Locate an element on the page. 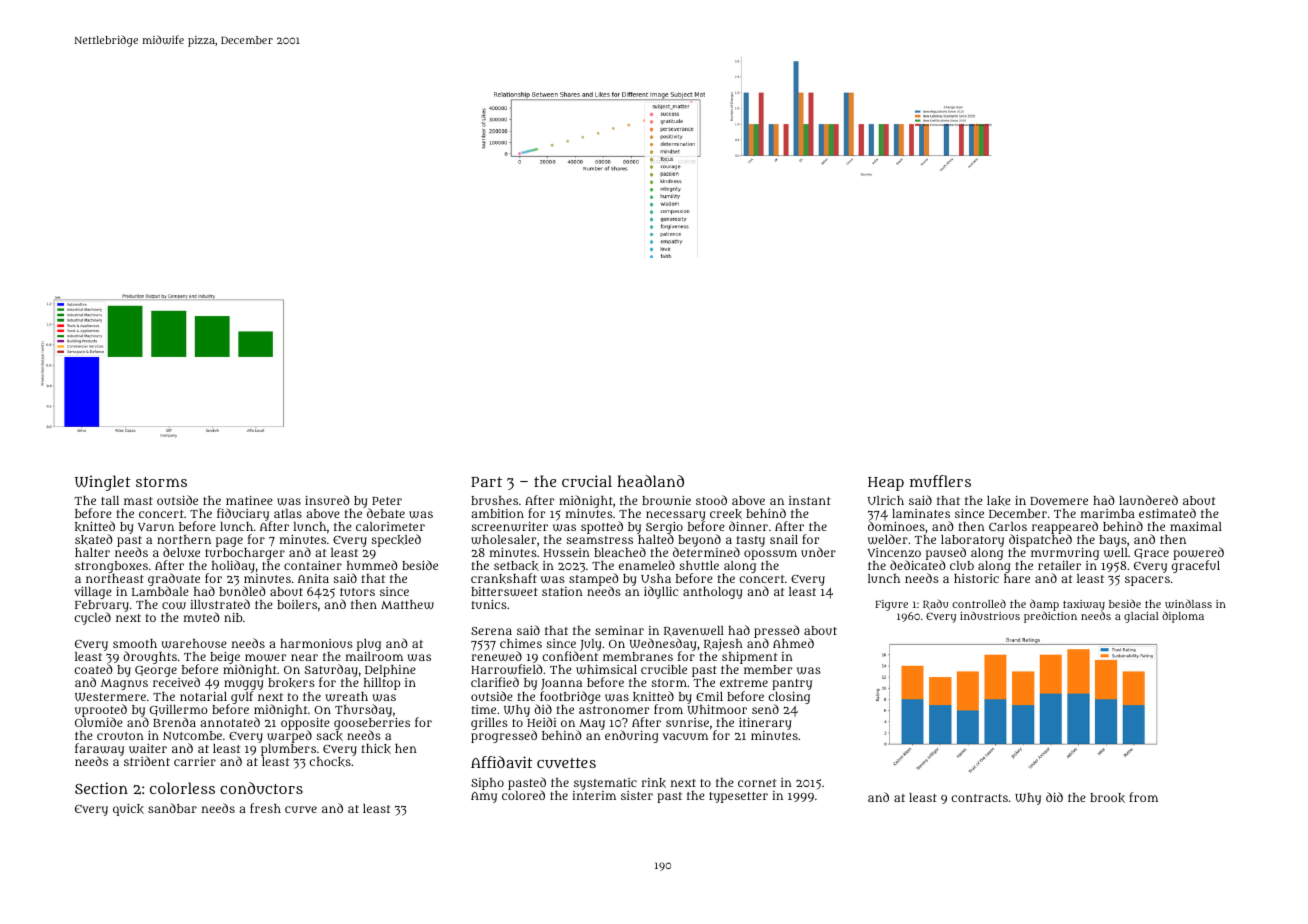 This image has height=924, width=1308. mufflers is located at coordinates (940, 481).
